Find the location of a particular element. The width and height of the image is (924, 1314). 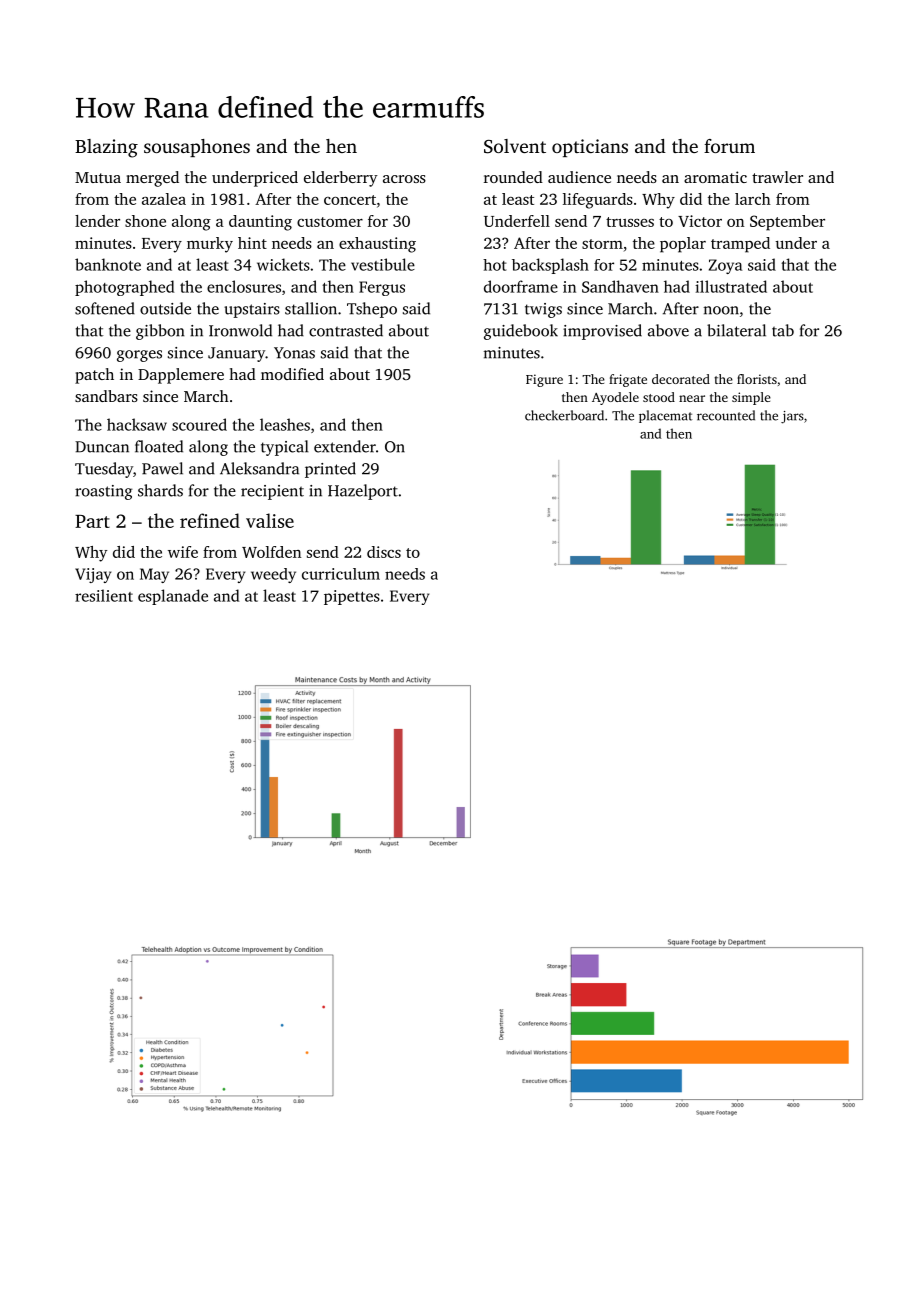

pipettes is located at coordinates (352, 597).
